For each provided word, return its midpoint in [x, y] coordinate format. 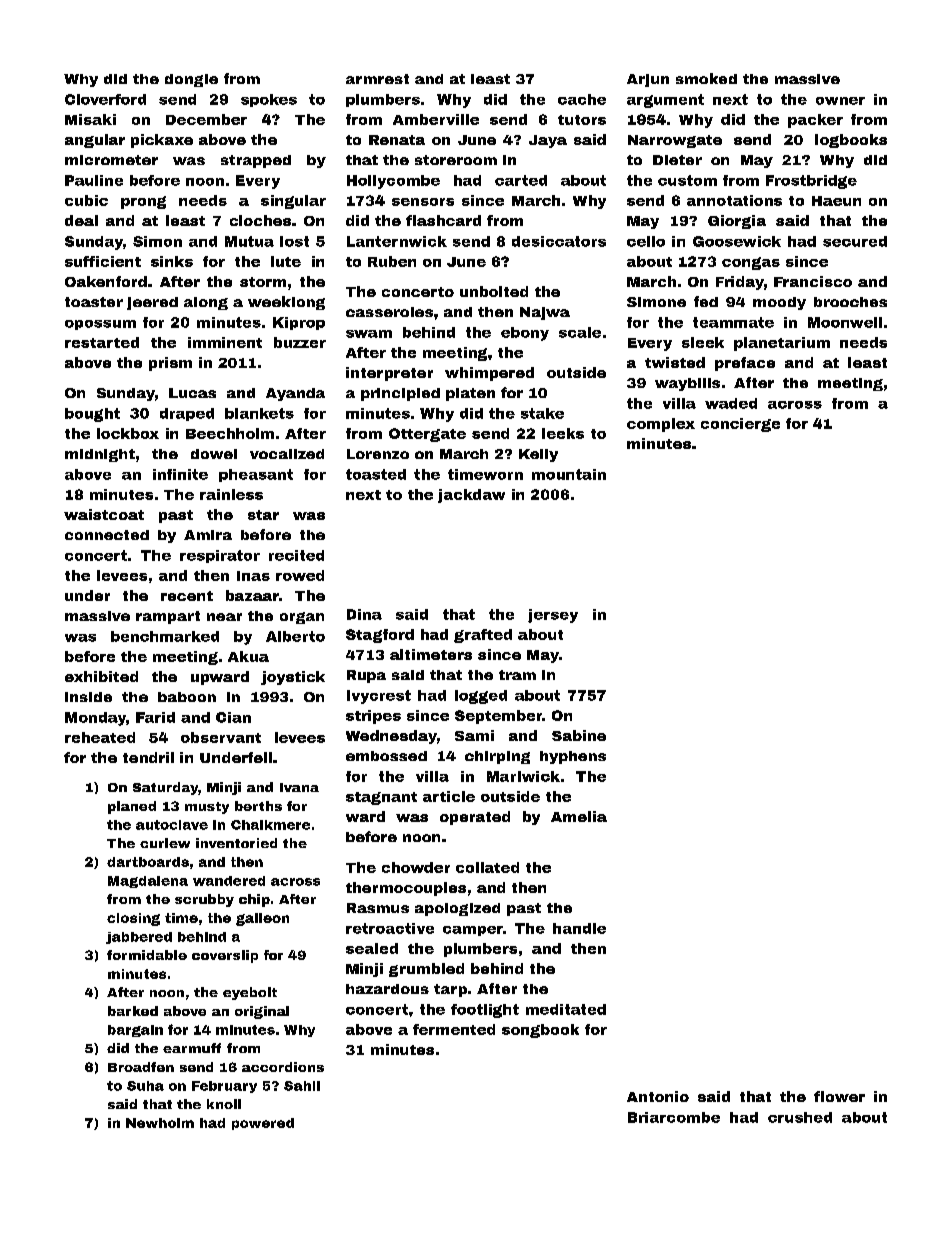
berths [258, 806]
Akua [248, 656]
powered [263, 1124]
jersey [553, 616]
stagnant [381, 798]
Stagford [380, 636]
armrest [377, 79]
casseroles [389, 312]
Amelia [579, 816]
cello [646, 241]
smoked [706, 78]
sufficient [103, 261]
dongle [191, 80]
